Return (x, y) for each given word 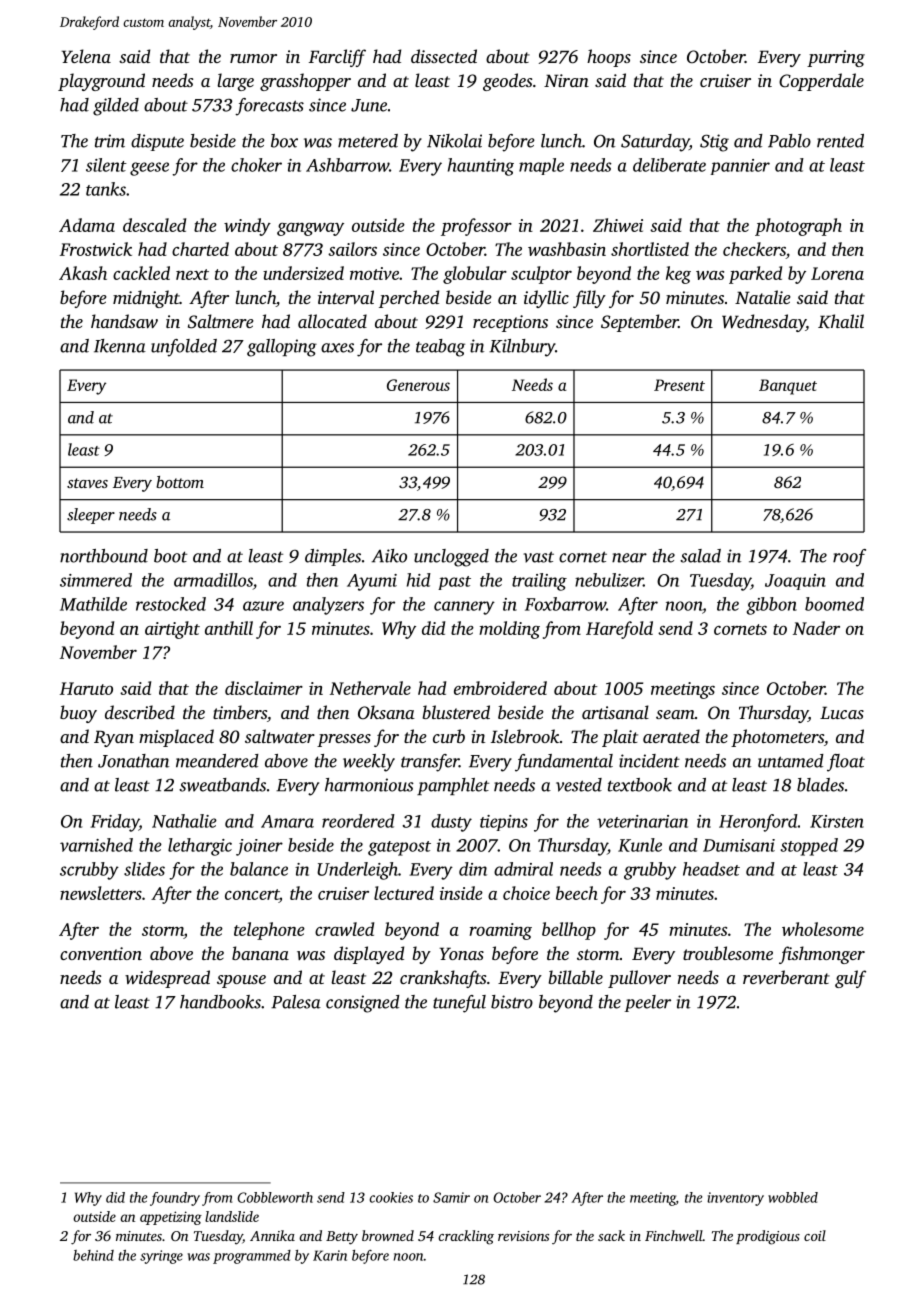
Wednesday (764, 323)
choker (256, 165)
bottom (180, 482)
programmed (252, 1257)
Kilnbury (522, 348)
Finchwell (674, 1235)
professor (476, 227)
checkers (754, 249)
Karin (330, 1255)
